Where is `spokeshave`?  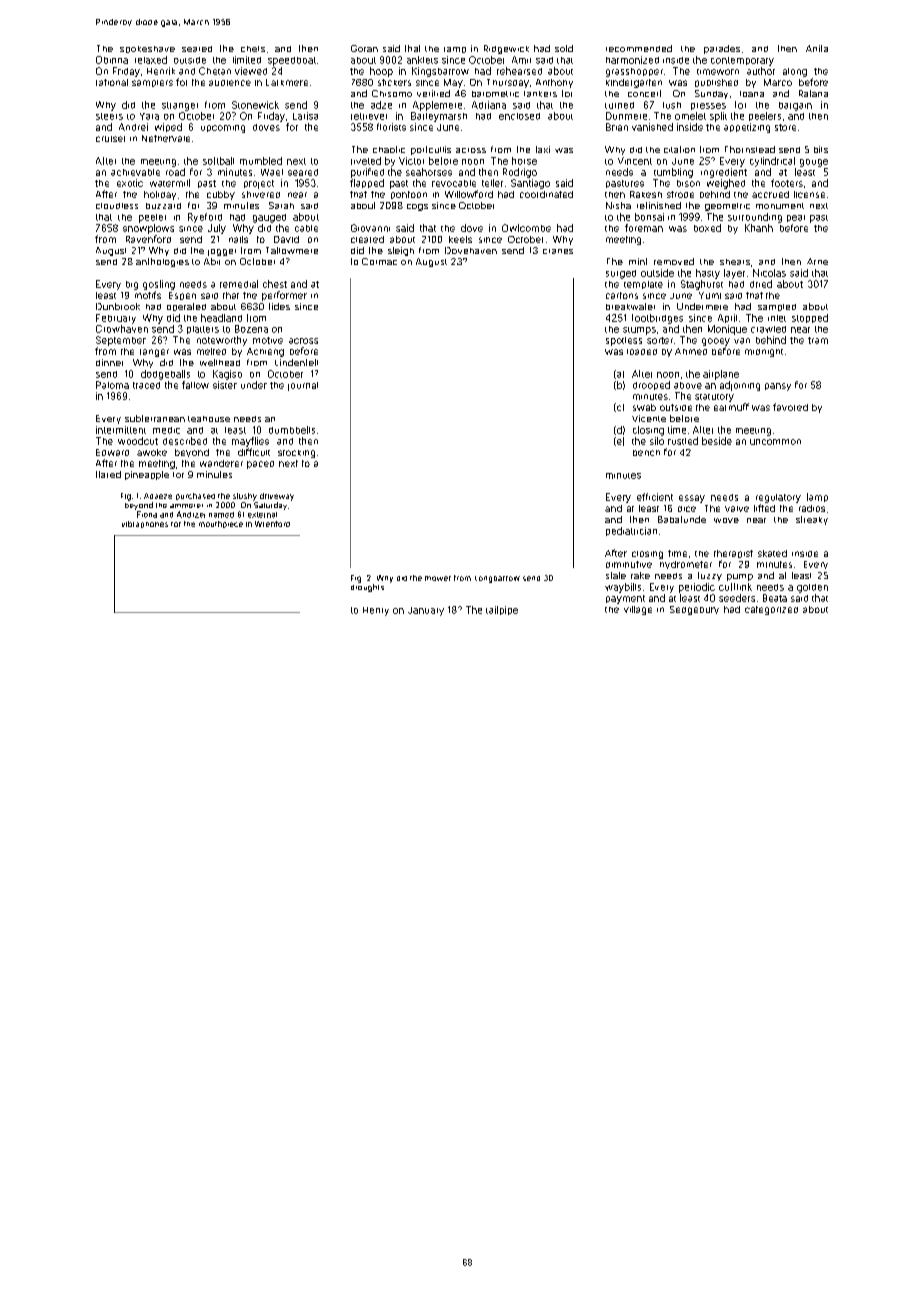 spokeshave is located at coordinates (147, 49).
